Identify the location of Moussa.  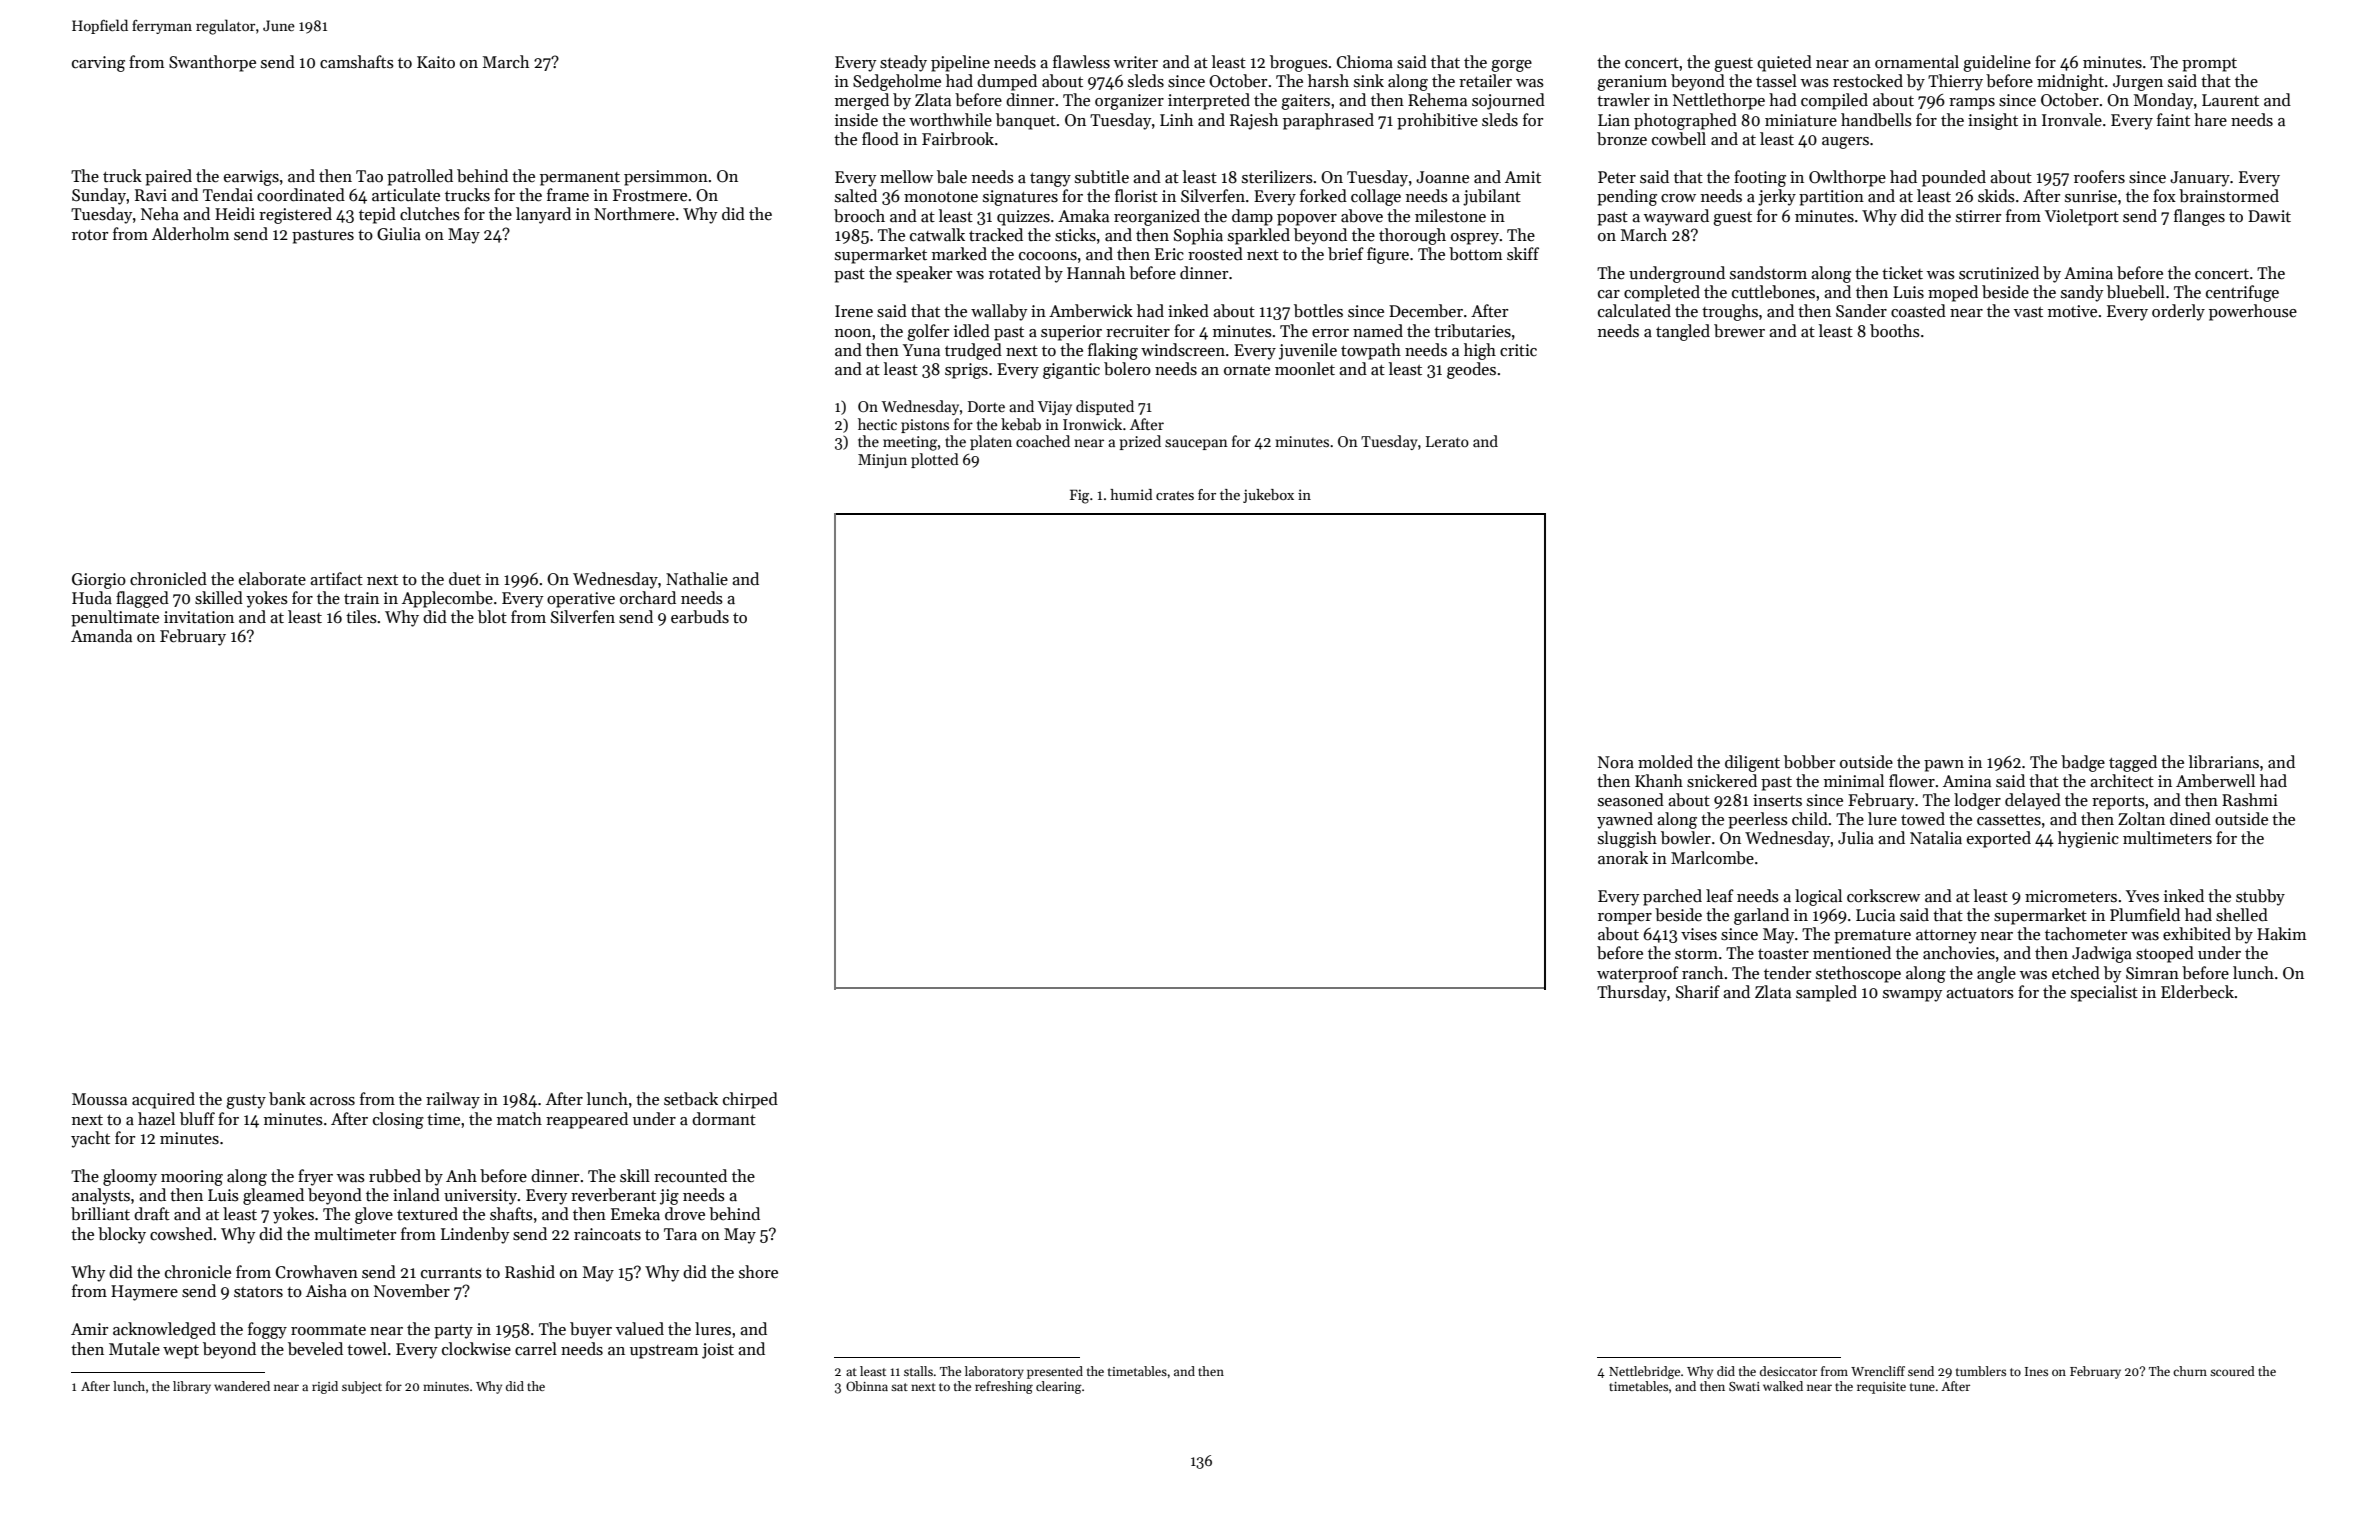
(99, 1099).
